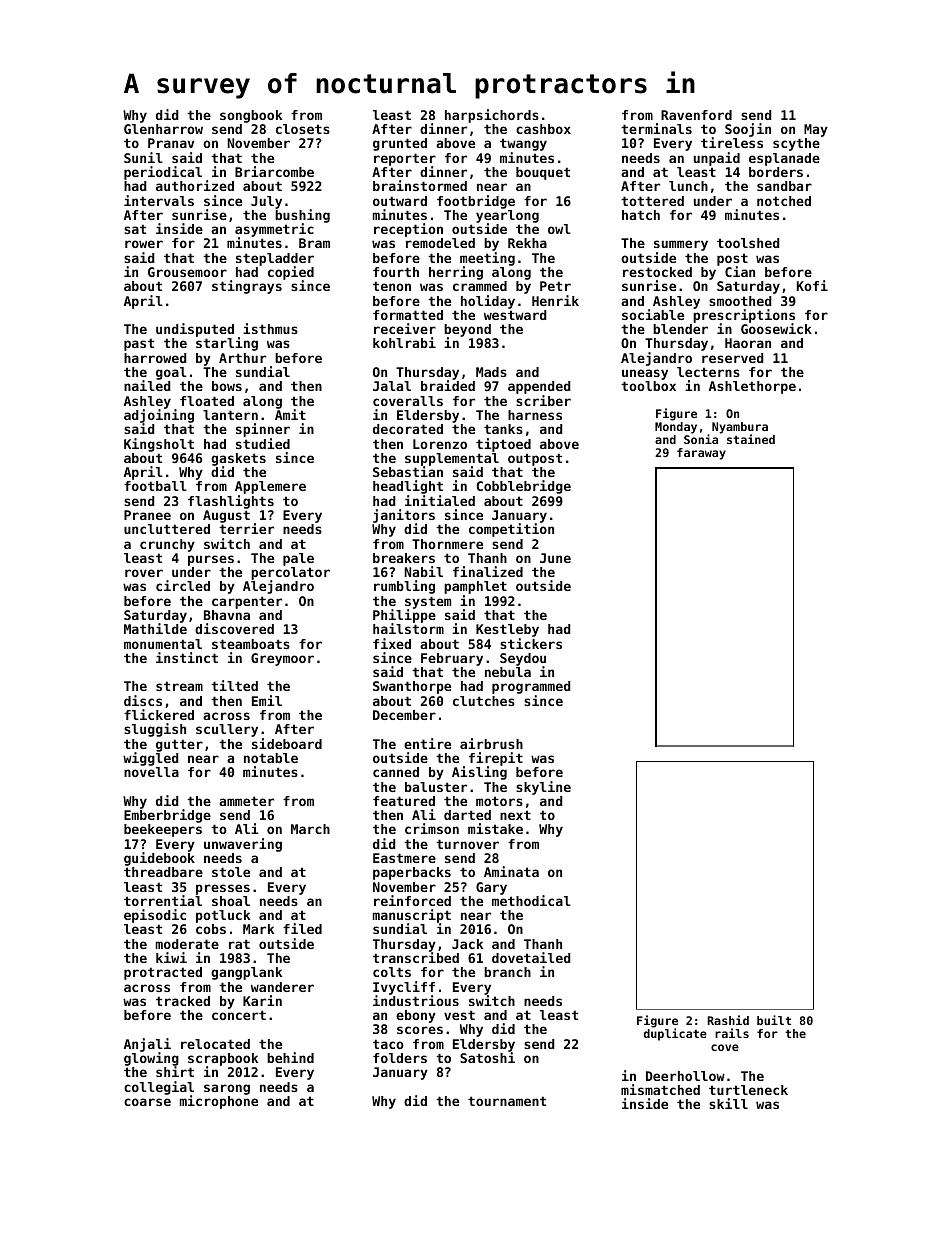 The image size is (952, 1233). I want to click on Kofi, so click(812, 285).
